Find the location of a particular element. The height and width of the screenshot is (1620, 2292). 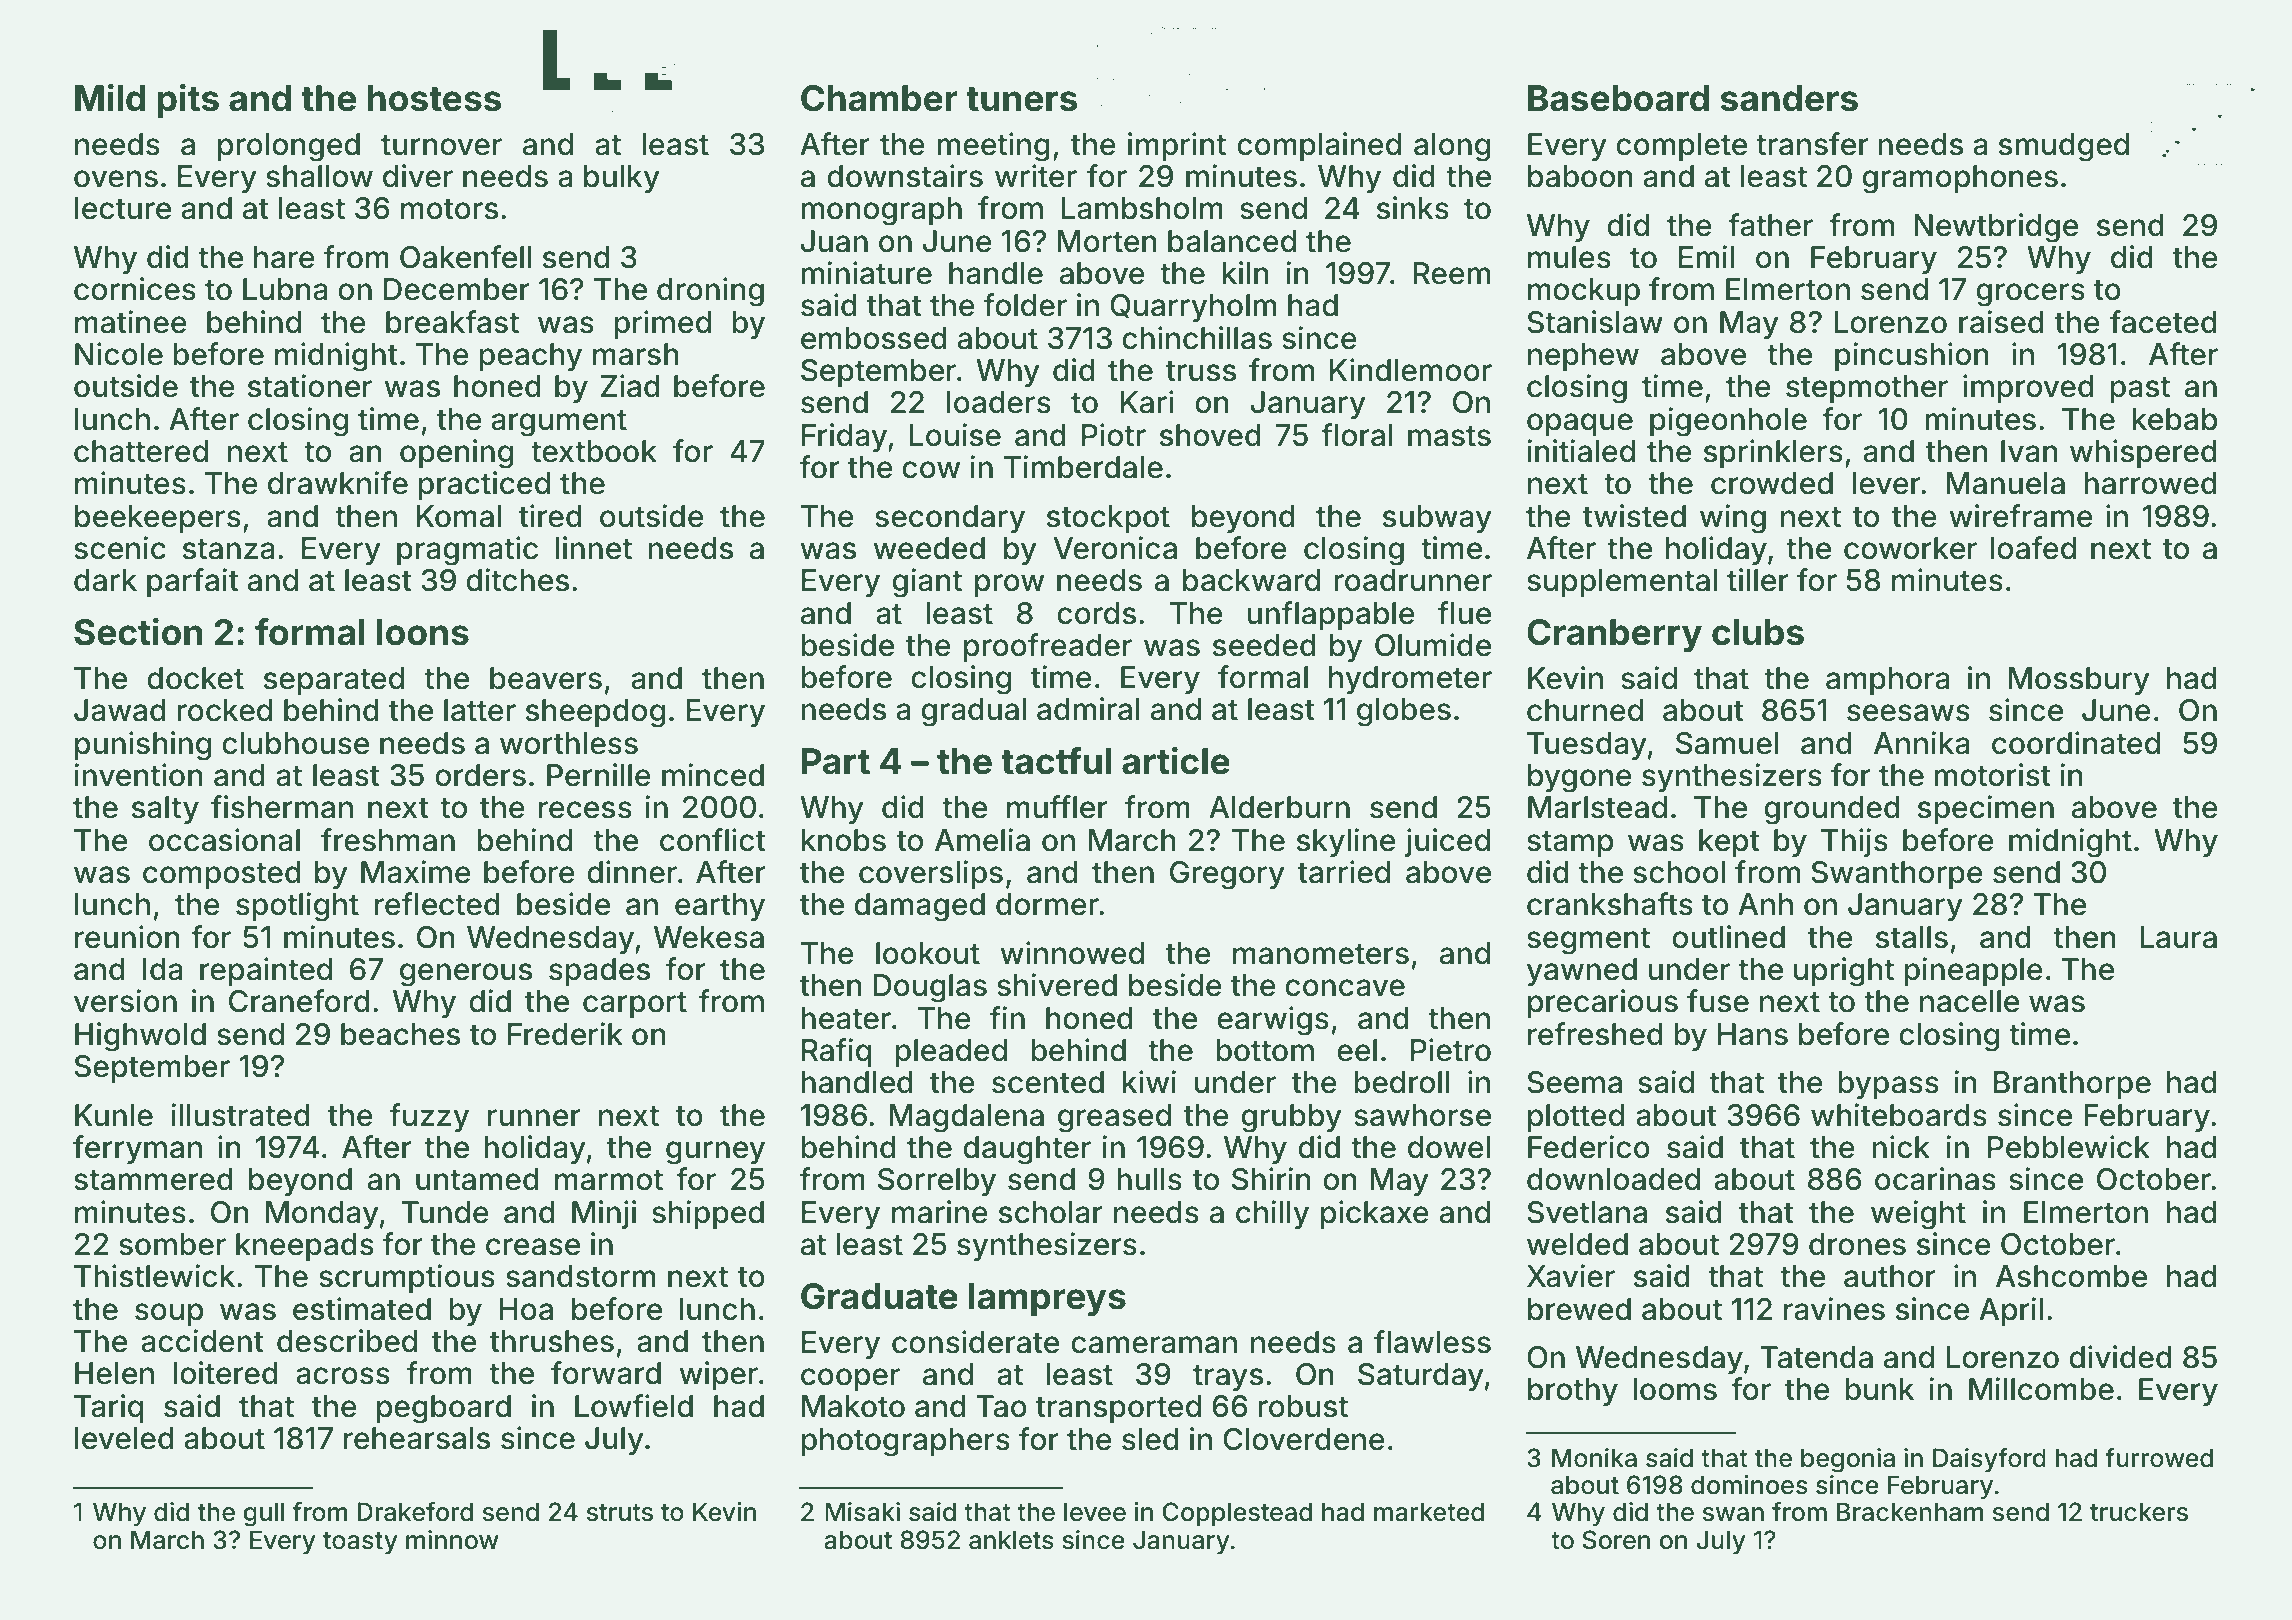

downstairs is located at coordinates (905, 176).
